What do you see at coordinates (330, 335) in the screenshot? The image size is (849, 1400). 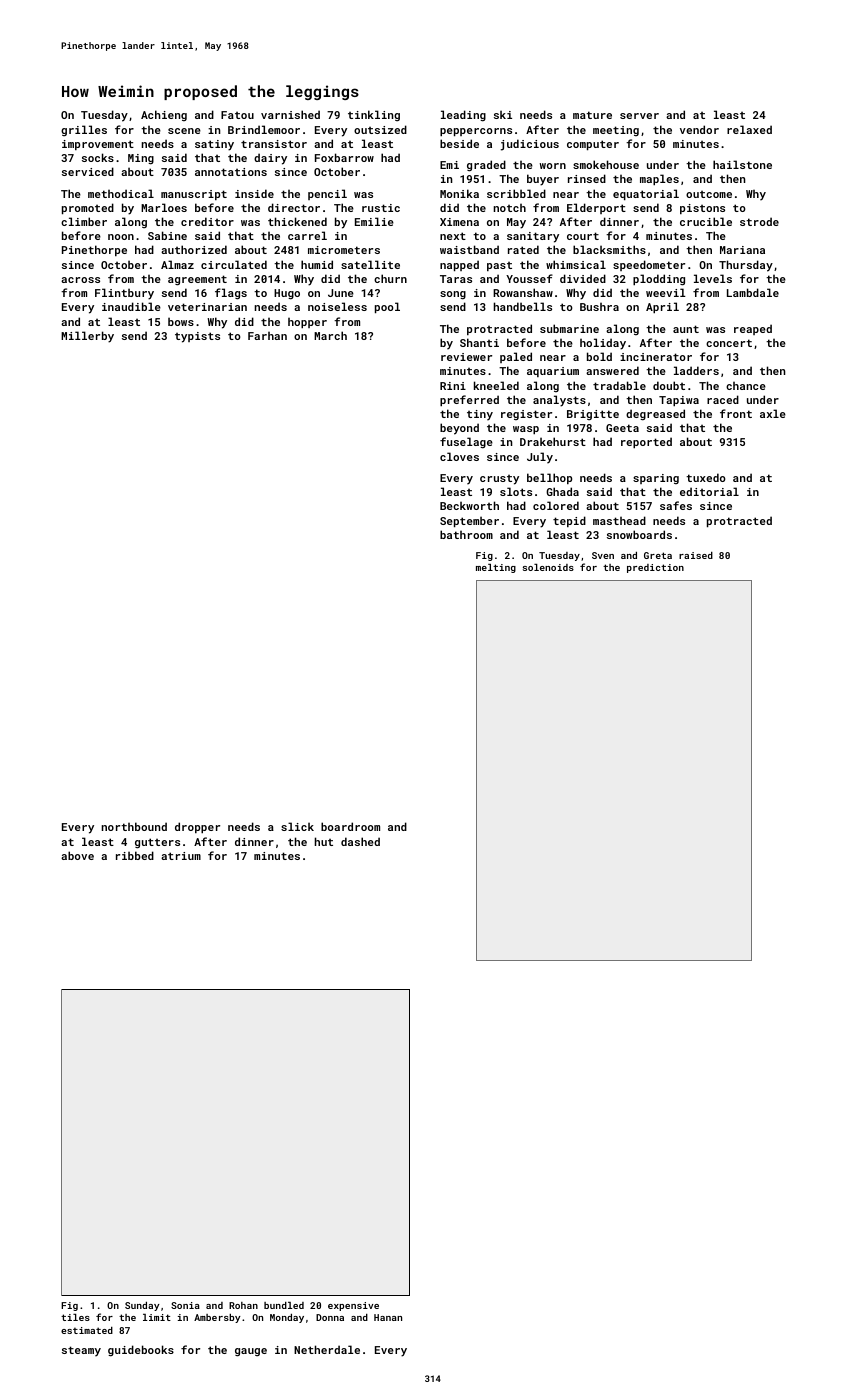 I see `March` at bounding box center [330, 335].
